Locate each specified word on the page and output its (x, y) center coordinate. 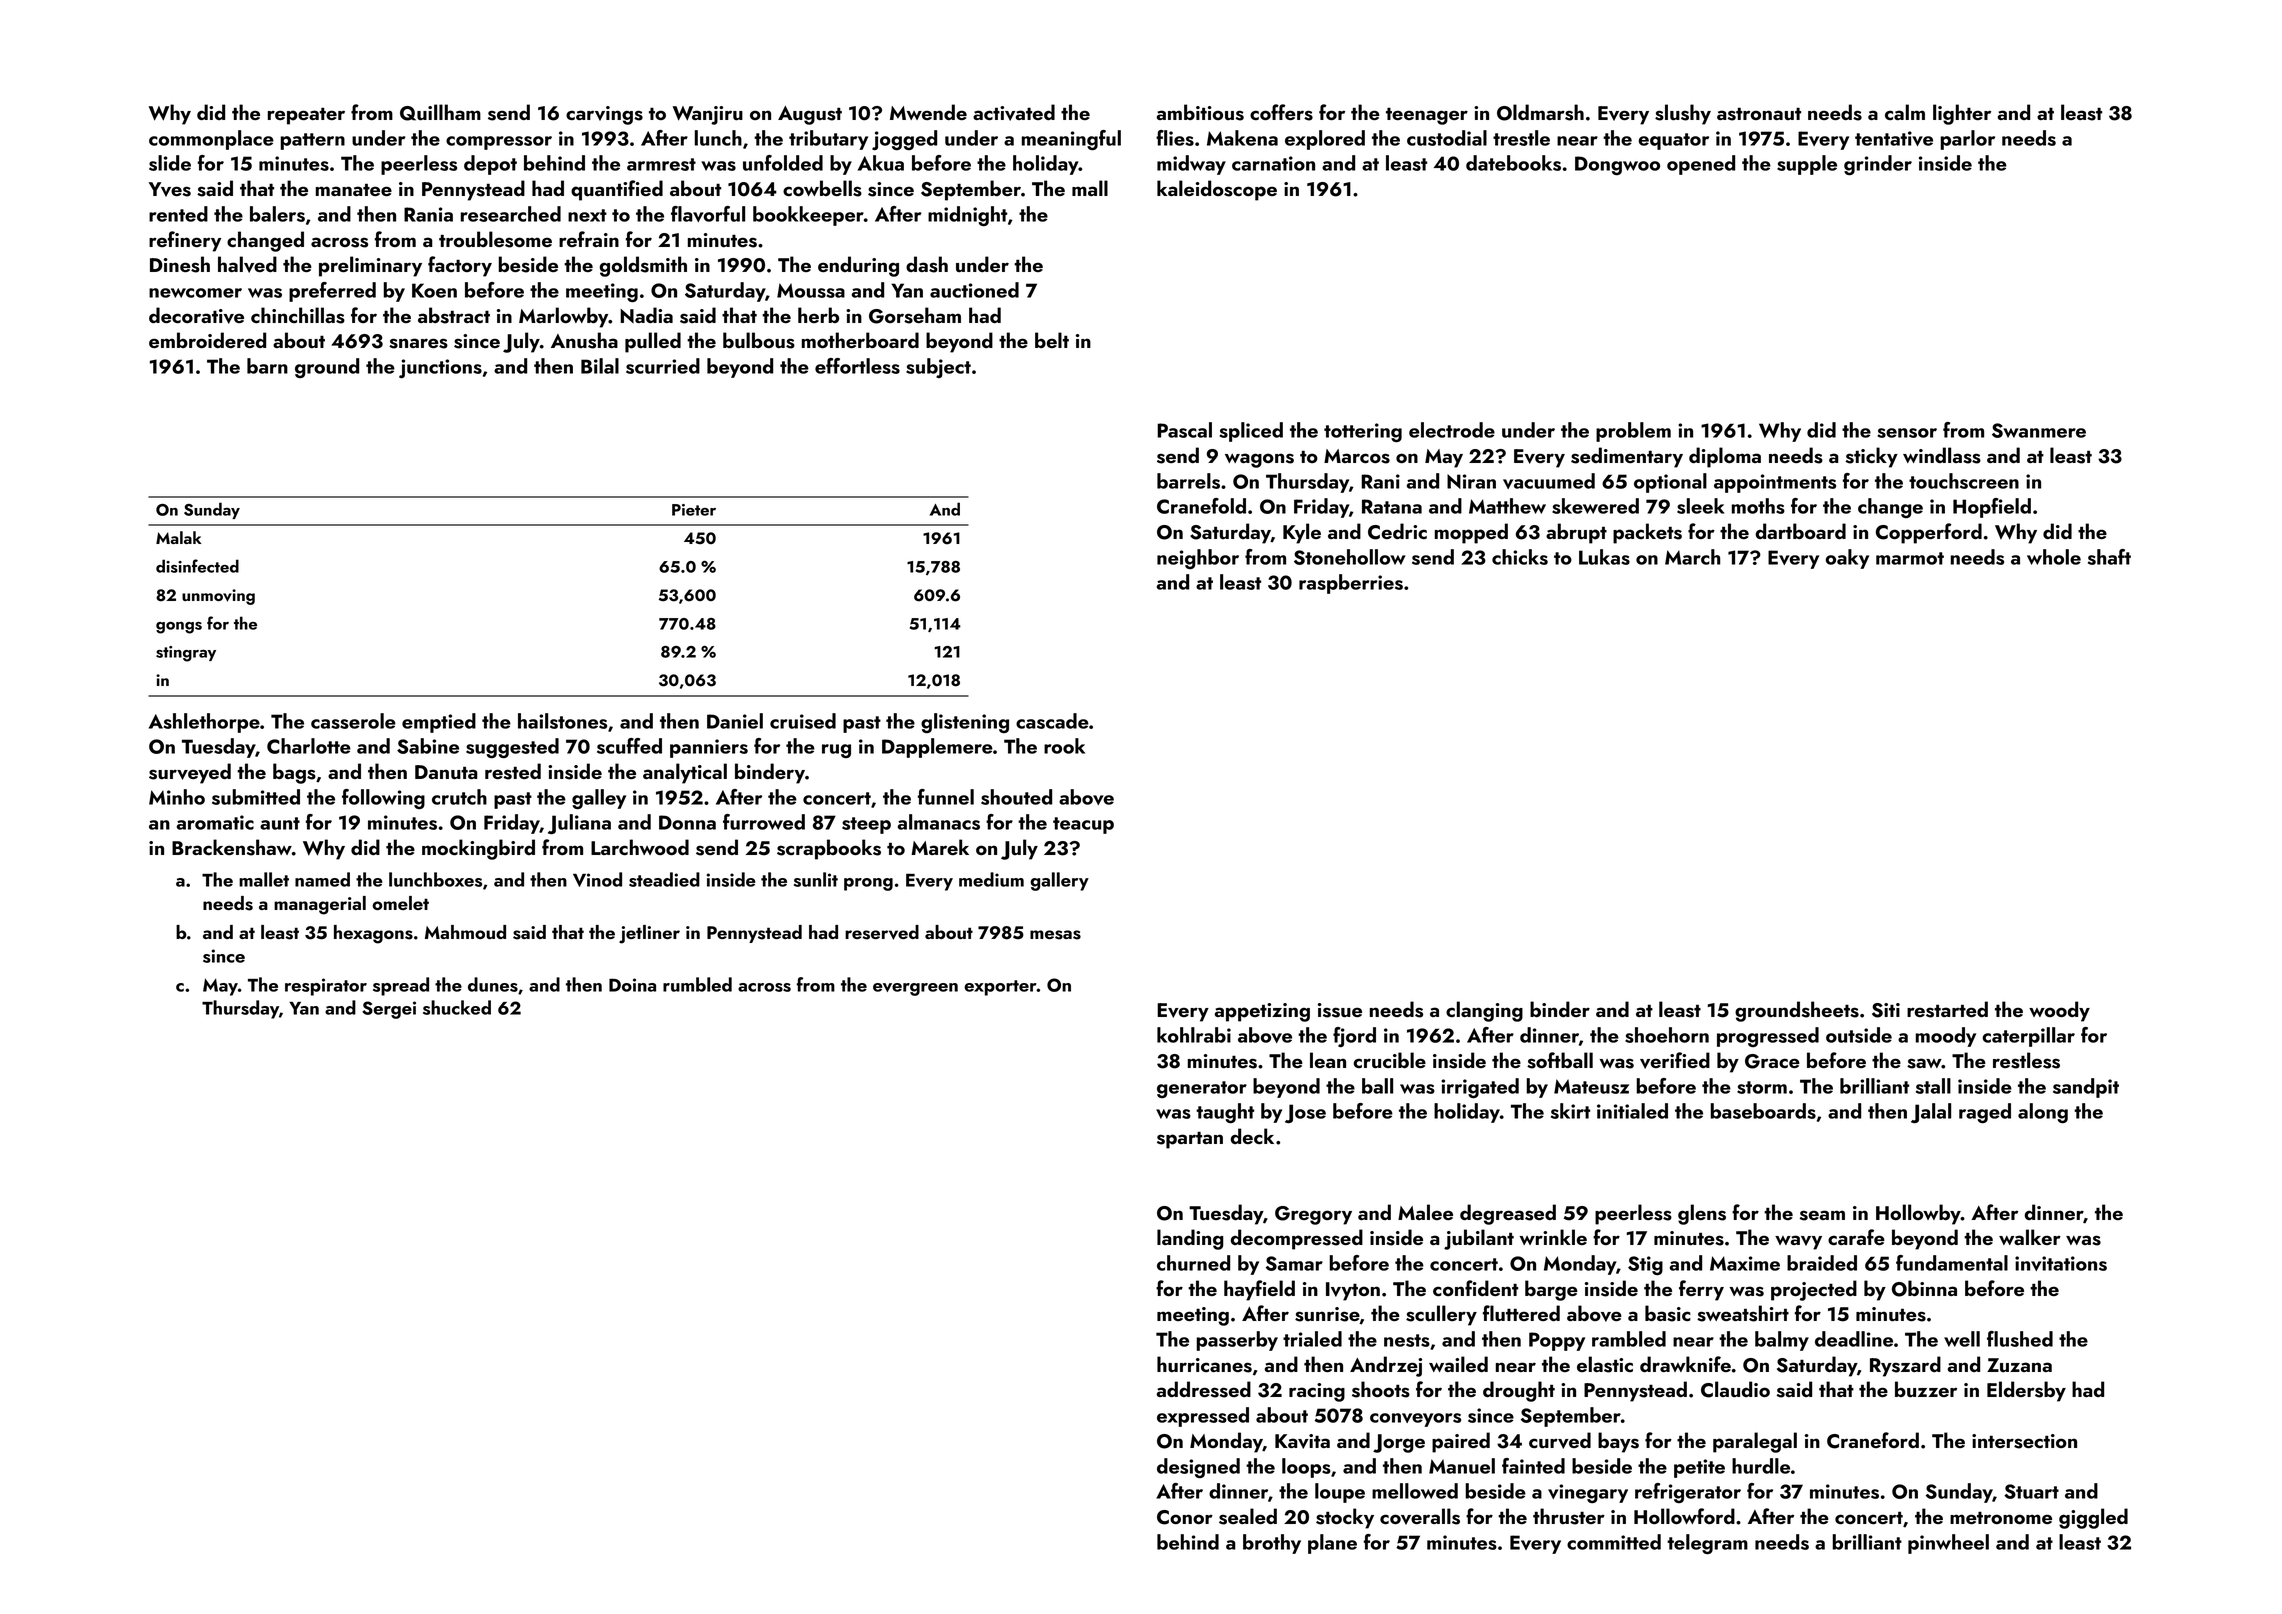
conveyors (1415, 1420)
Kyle (1302, 533)
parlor (1967, 140)
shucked (457, 1007)
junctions (440, 368)
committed (1614, 1542)
